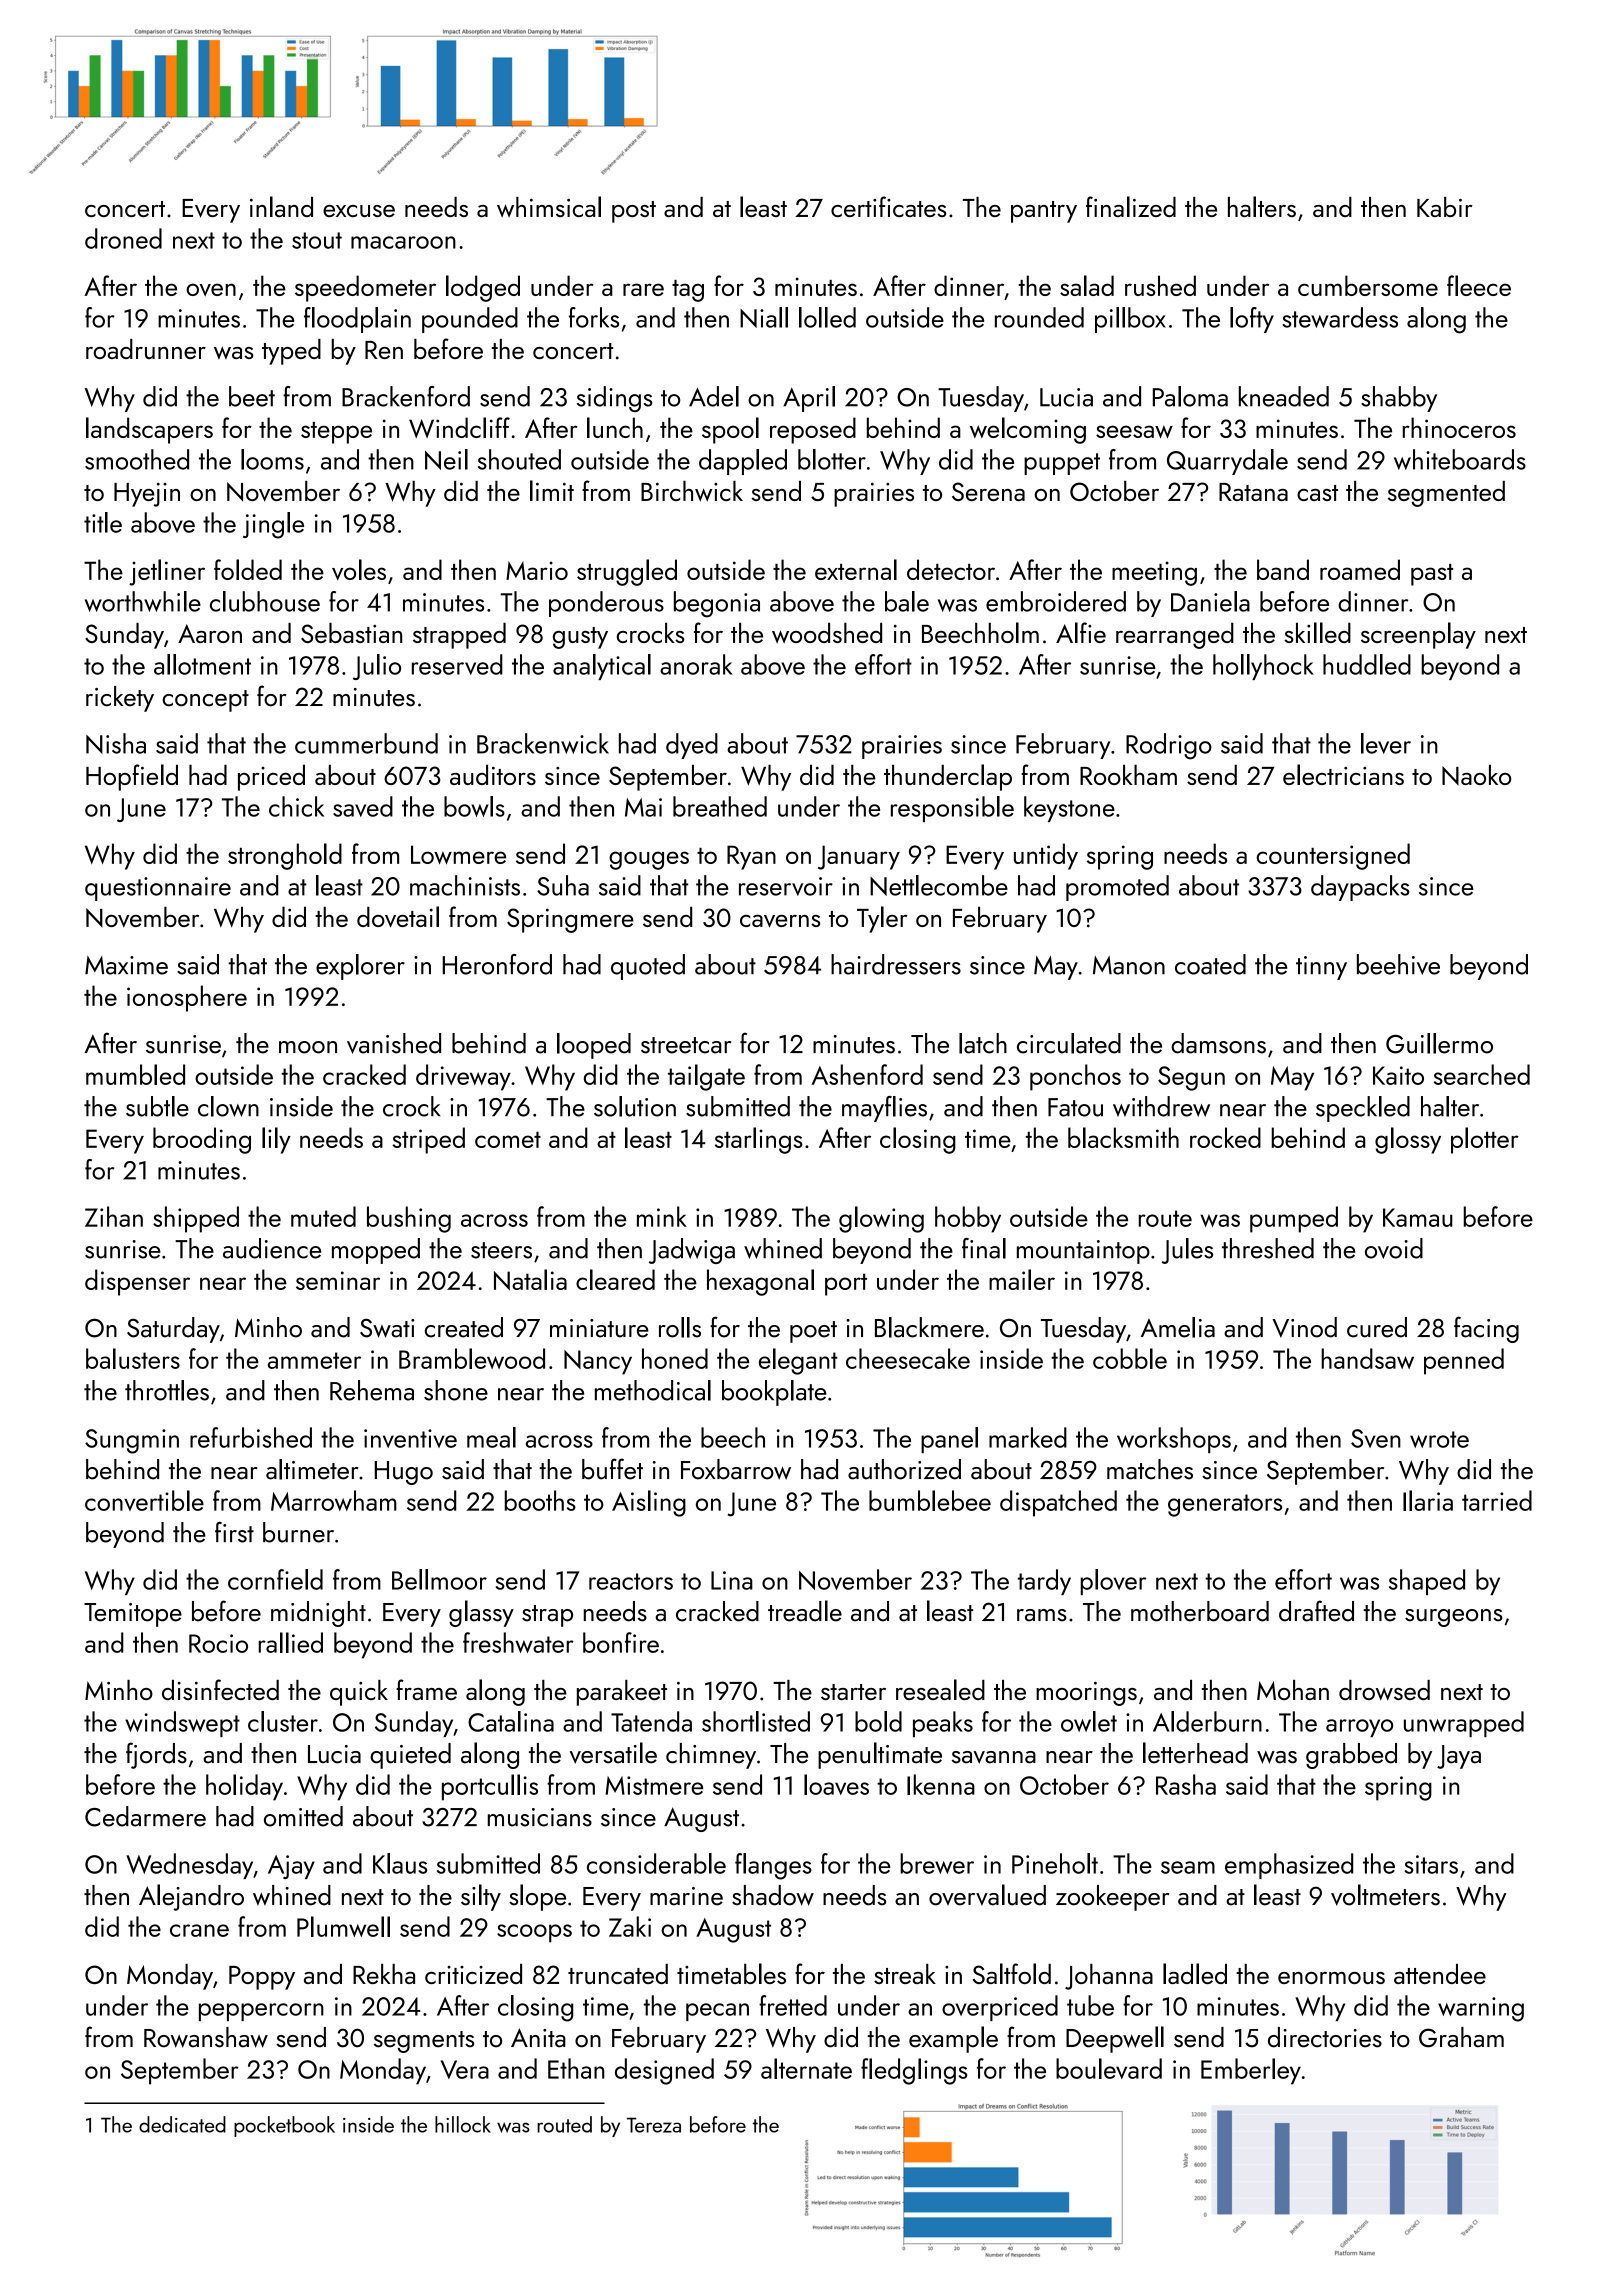 The width and height of the document is (1620, 2292). What do you see at coordinates (146, 349) in the document?
I see `roadrunner` at bounding box center [146, 349].
